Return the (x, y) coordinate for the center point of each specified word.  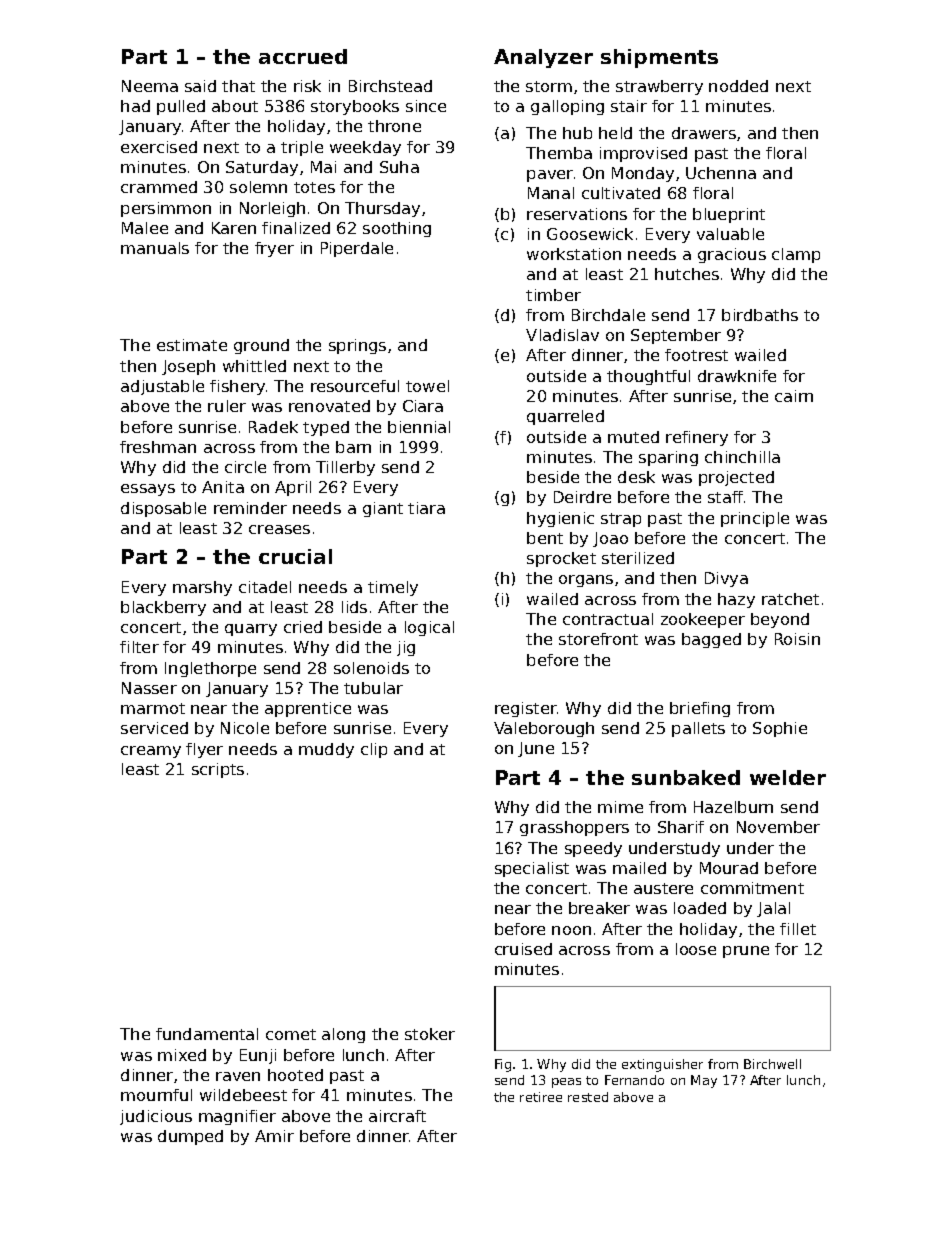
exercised (159, 147)
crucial (295, 556)
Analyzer (543, 58)
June (536, 749)
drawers (704, 133)
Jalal (773, 909)
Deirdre (582, 497)
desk (636, 477)
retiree (541, 1097)
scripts (218, 770)
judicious (156, 1117)
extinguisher (662, 1065)
